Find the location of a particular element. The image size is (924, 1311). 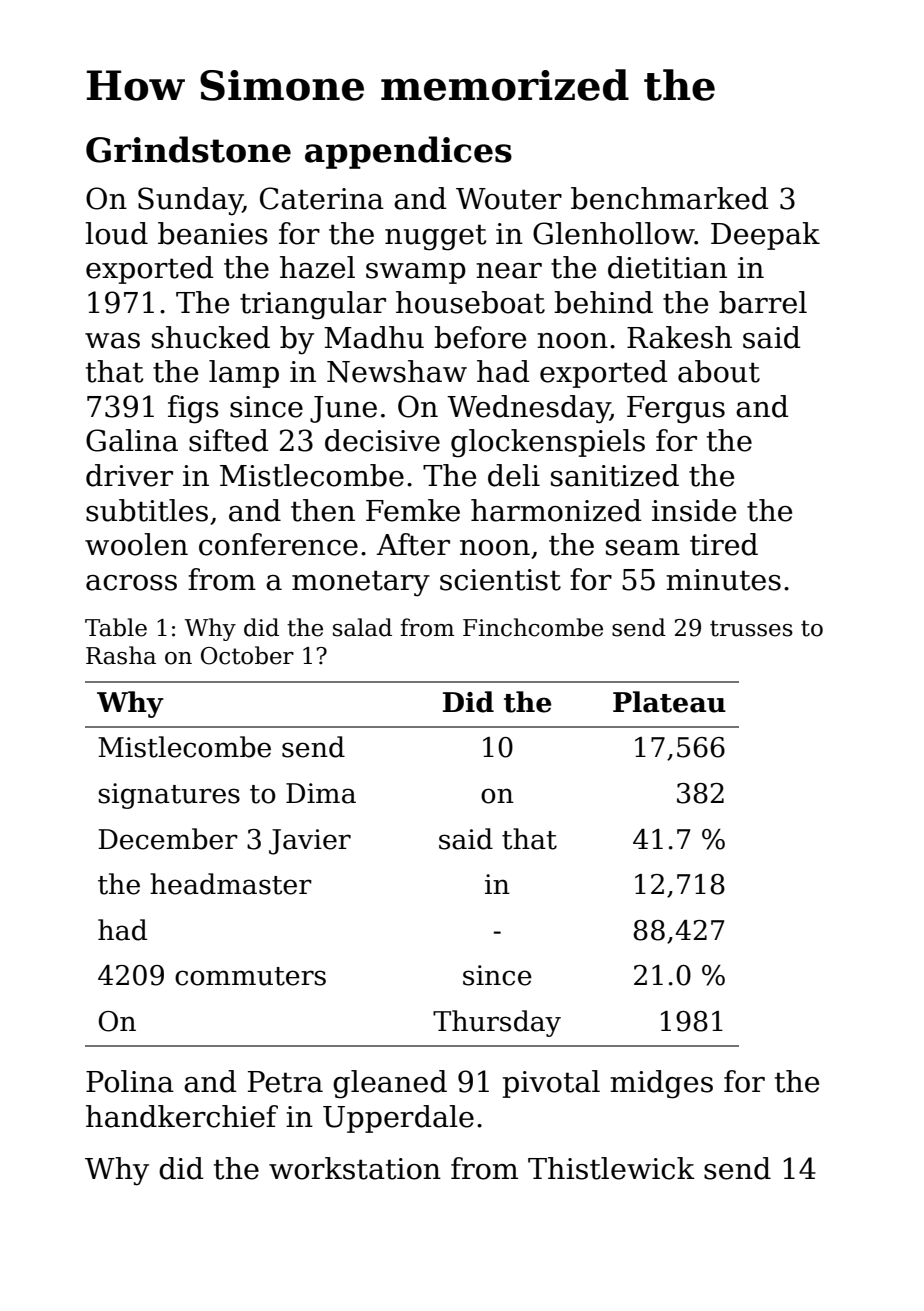

Thistlewick is located at coordinates (611, 1168).
